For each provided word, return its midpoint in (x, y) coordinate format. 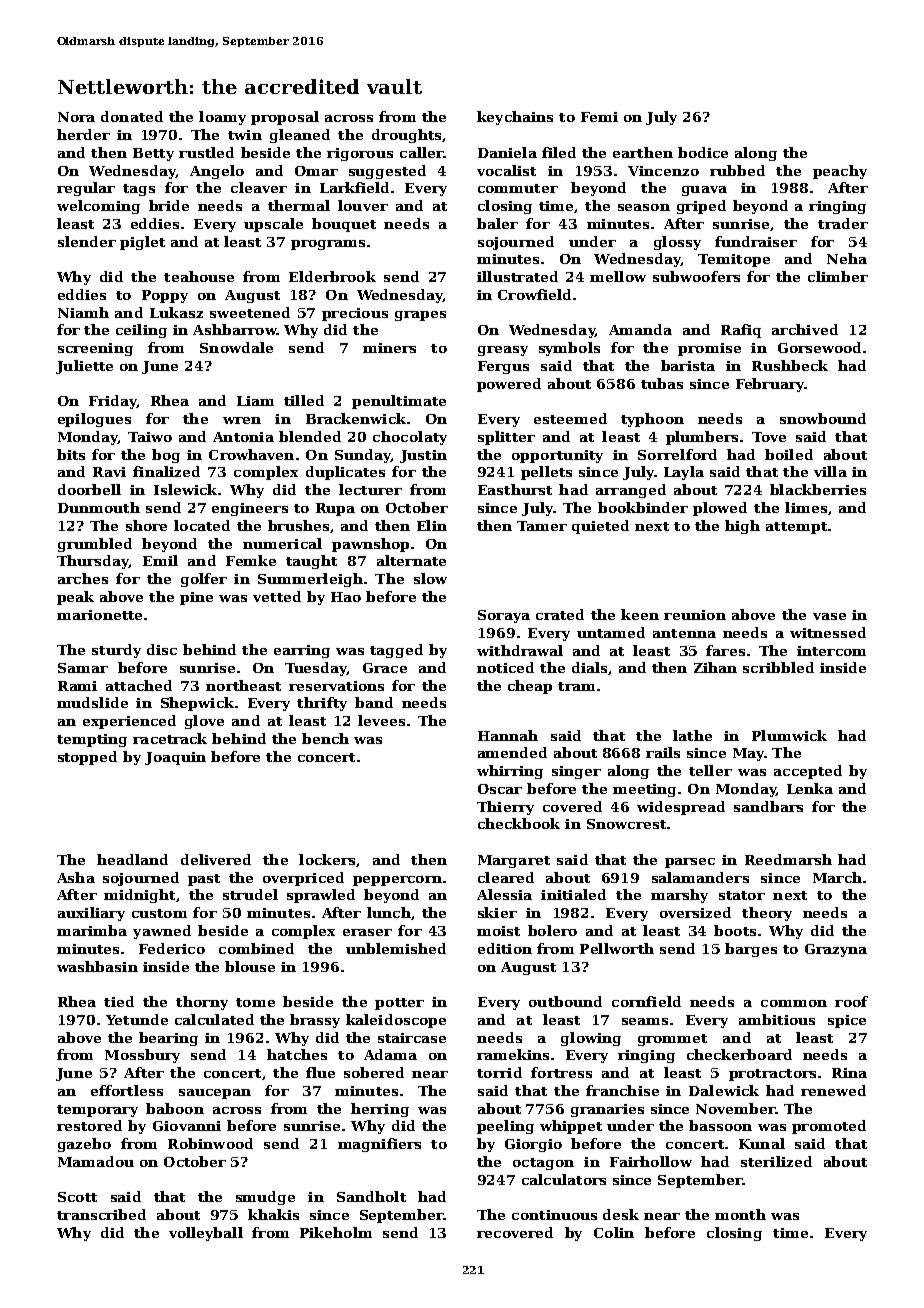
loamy (222, 118)
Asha (76, 877)
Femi (599, 117)
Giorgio (533, 1145)
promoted (829, 1127)
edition (505, 948)
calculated (214, 1019)
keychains (515, 118)
